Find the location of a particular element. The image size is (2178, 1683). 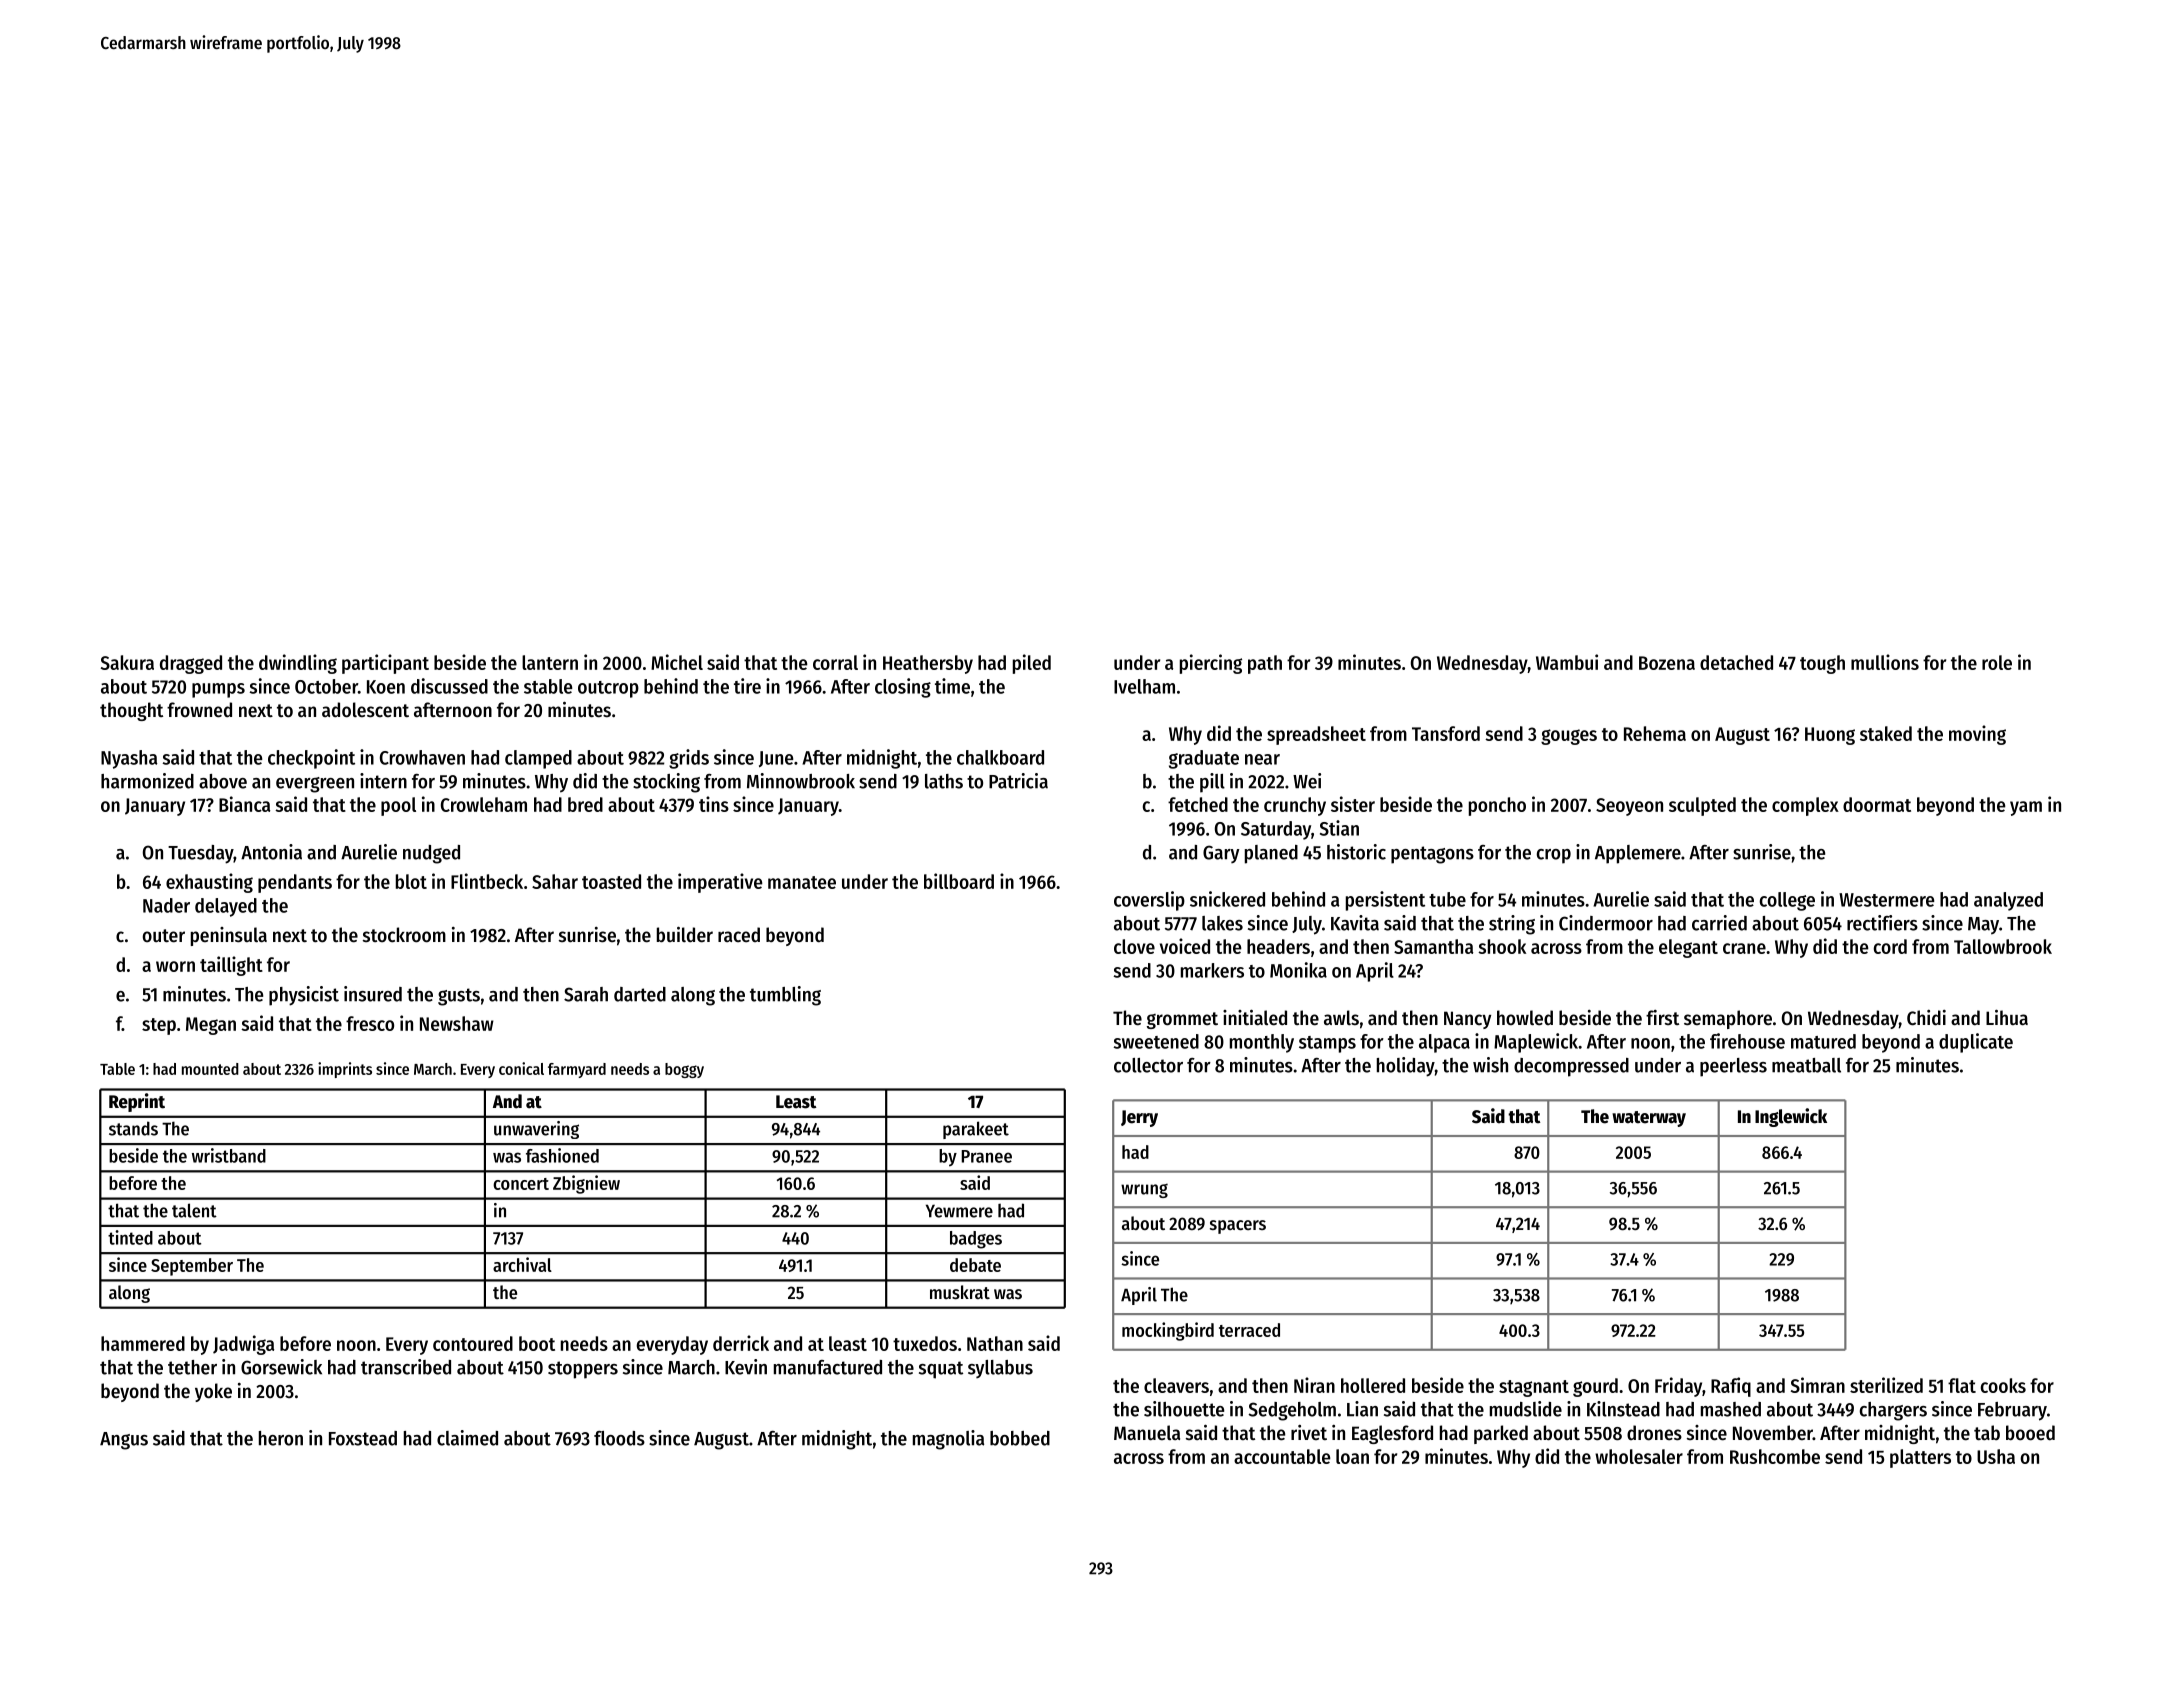

yoke is located at coordinates (213, 1392).
